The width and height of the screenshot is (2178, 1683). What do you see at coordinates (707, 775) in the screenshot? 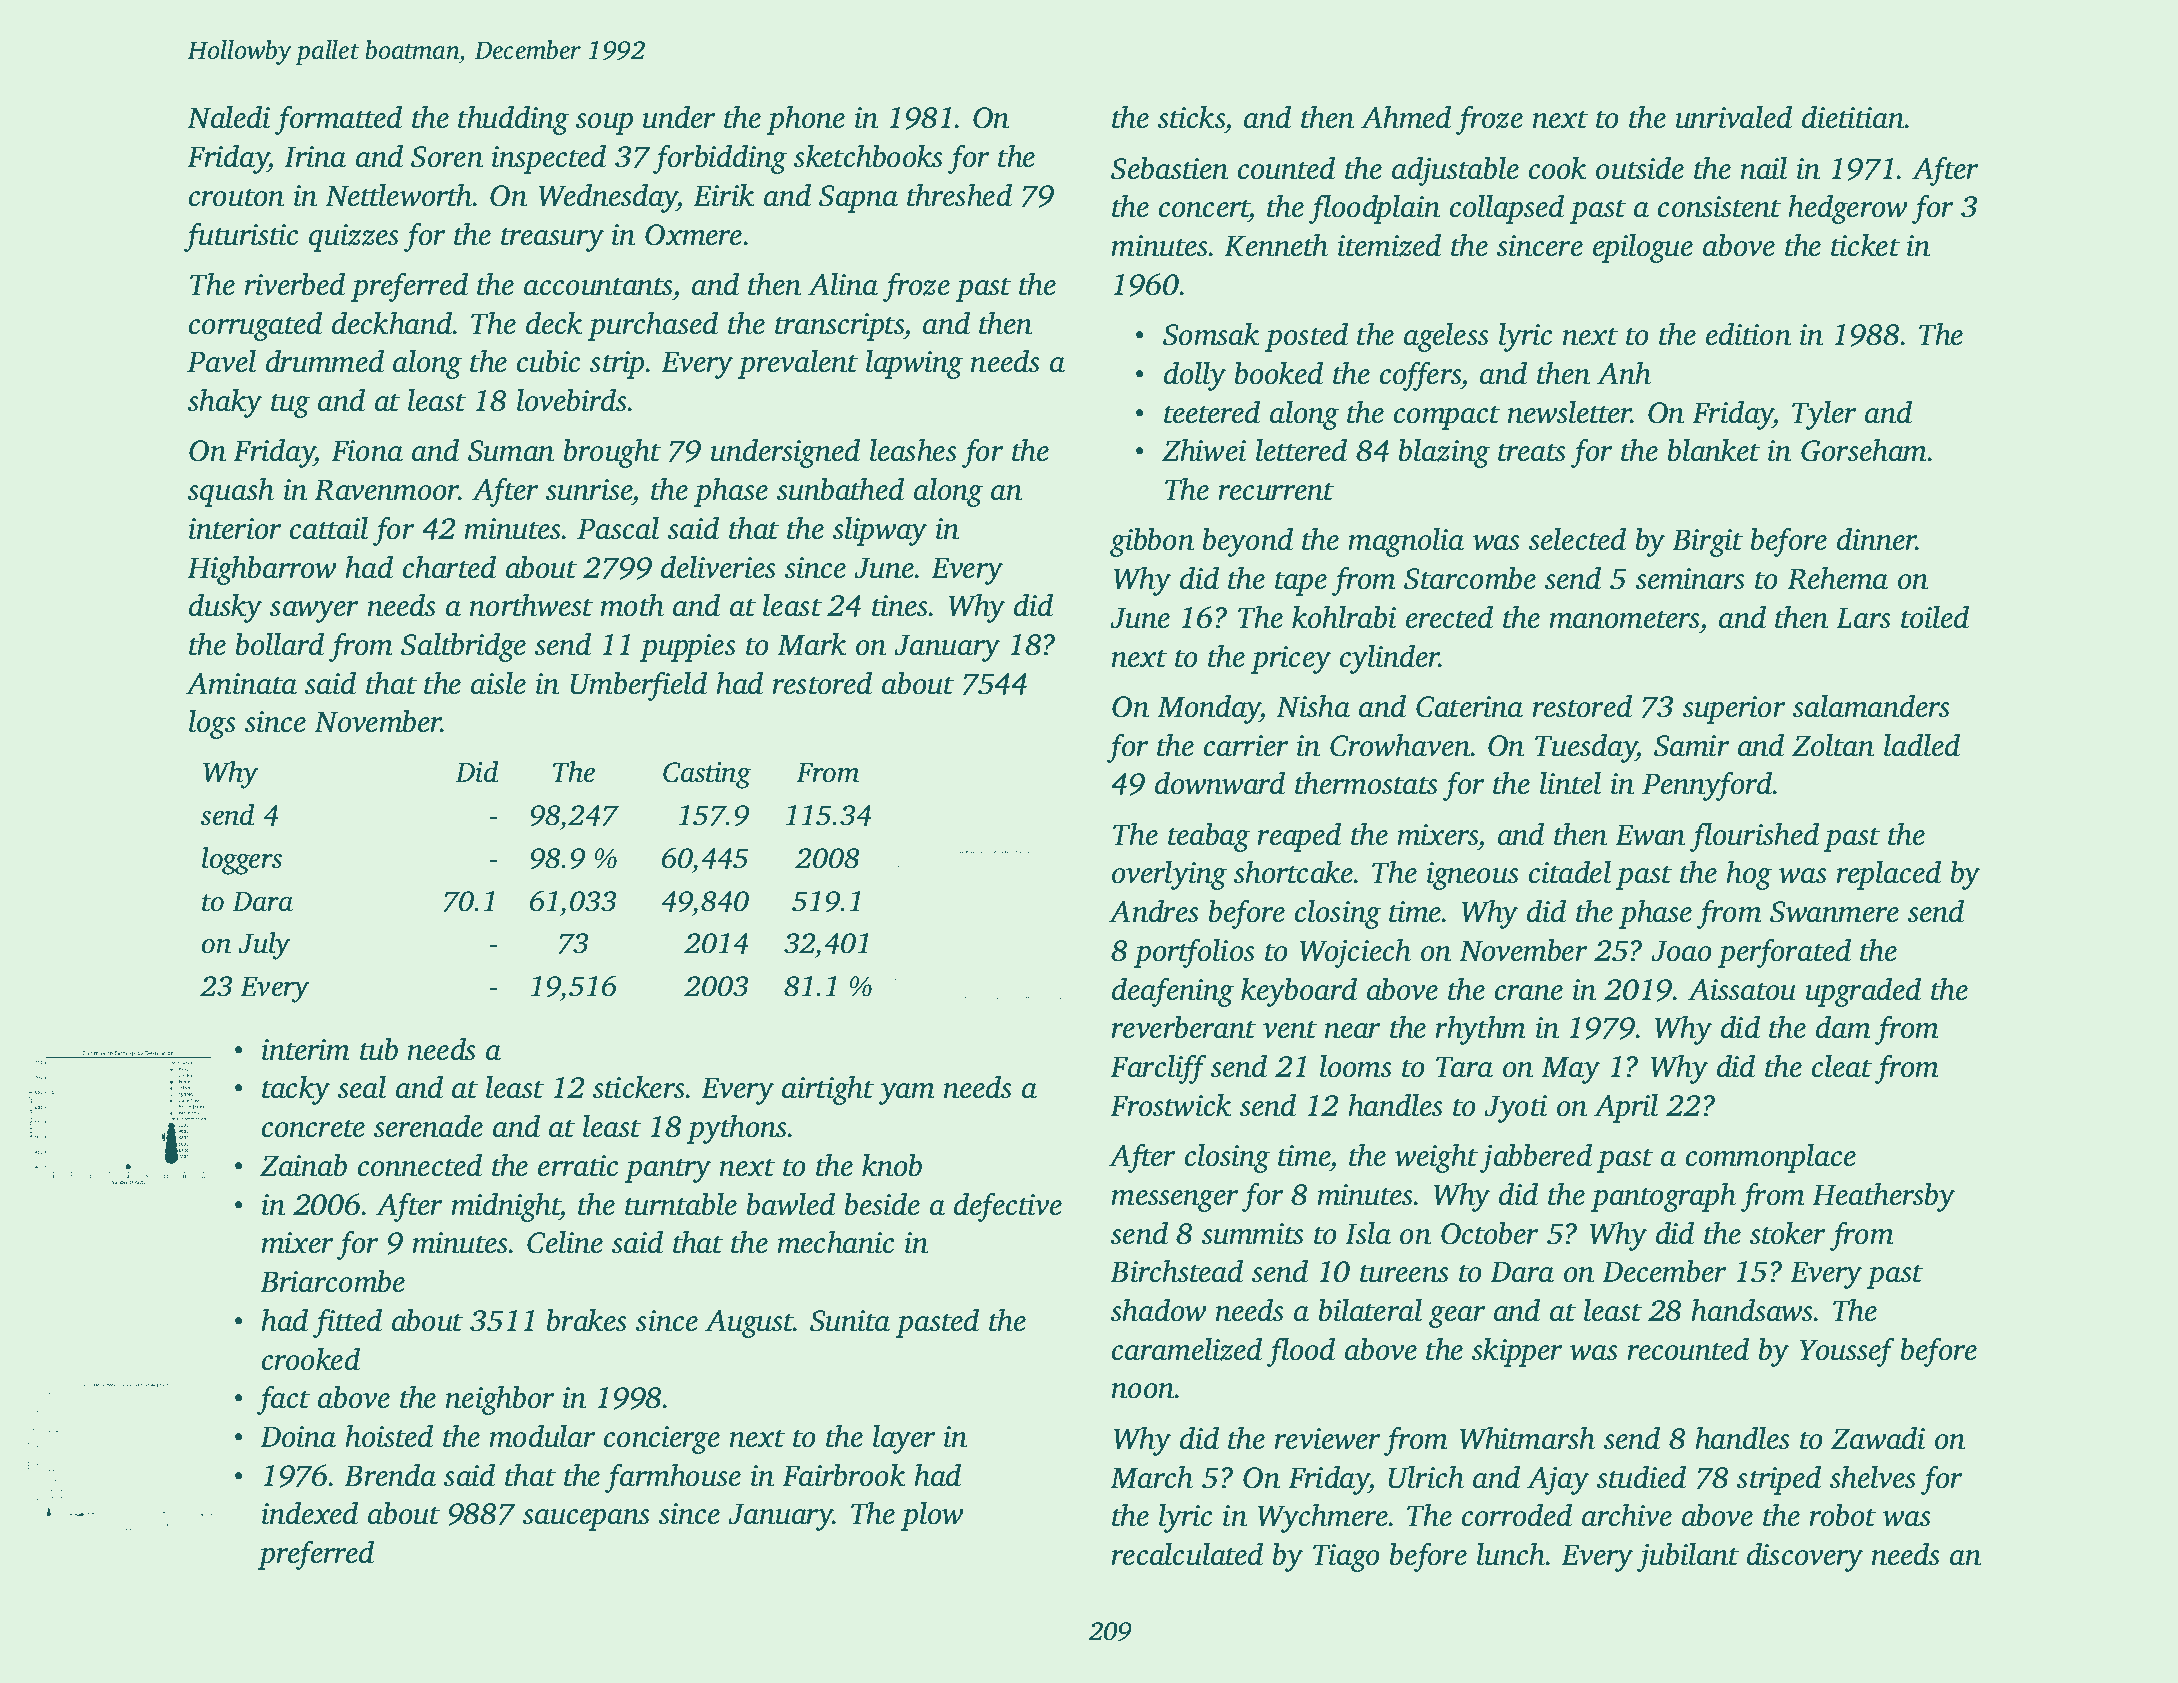
I see `Casting` at bounding box center [707, 775].
